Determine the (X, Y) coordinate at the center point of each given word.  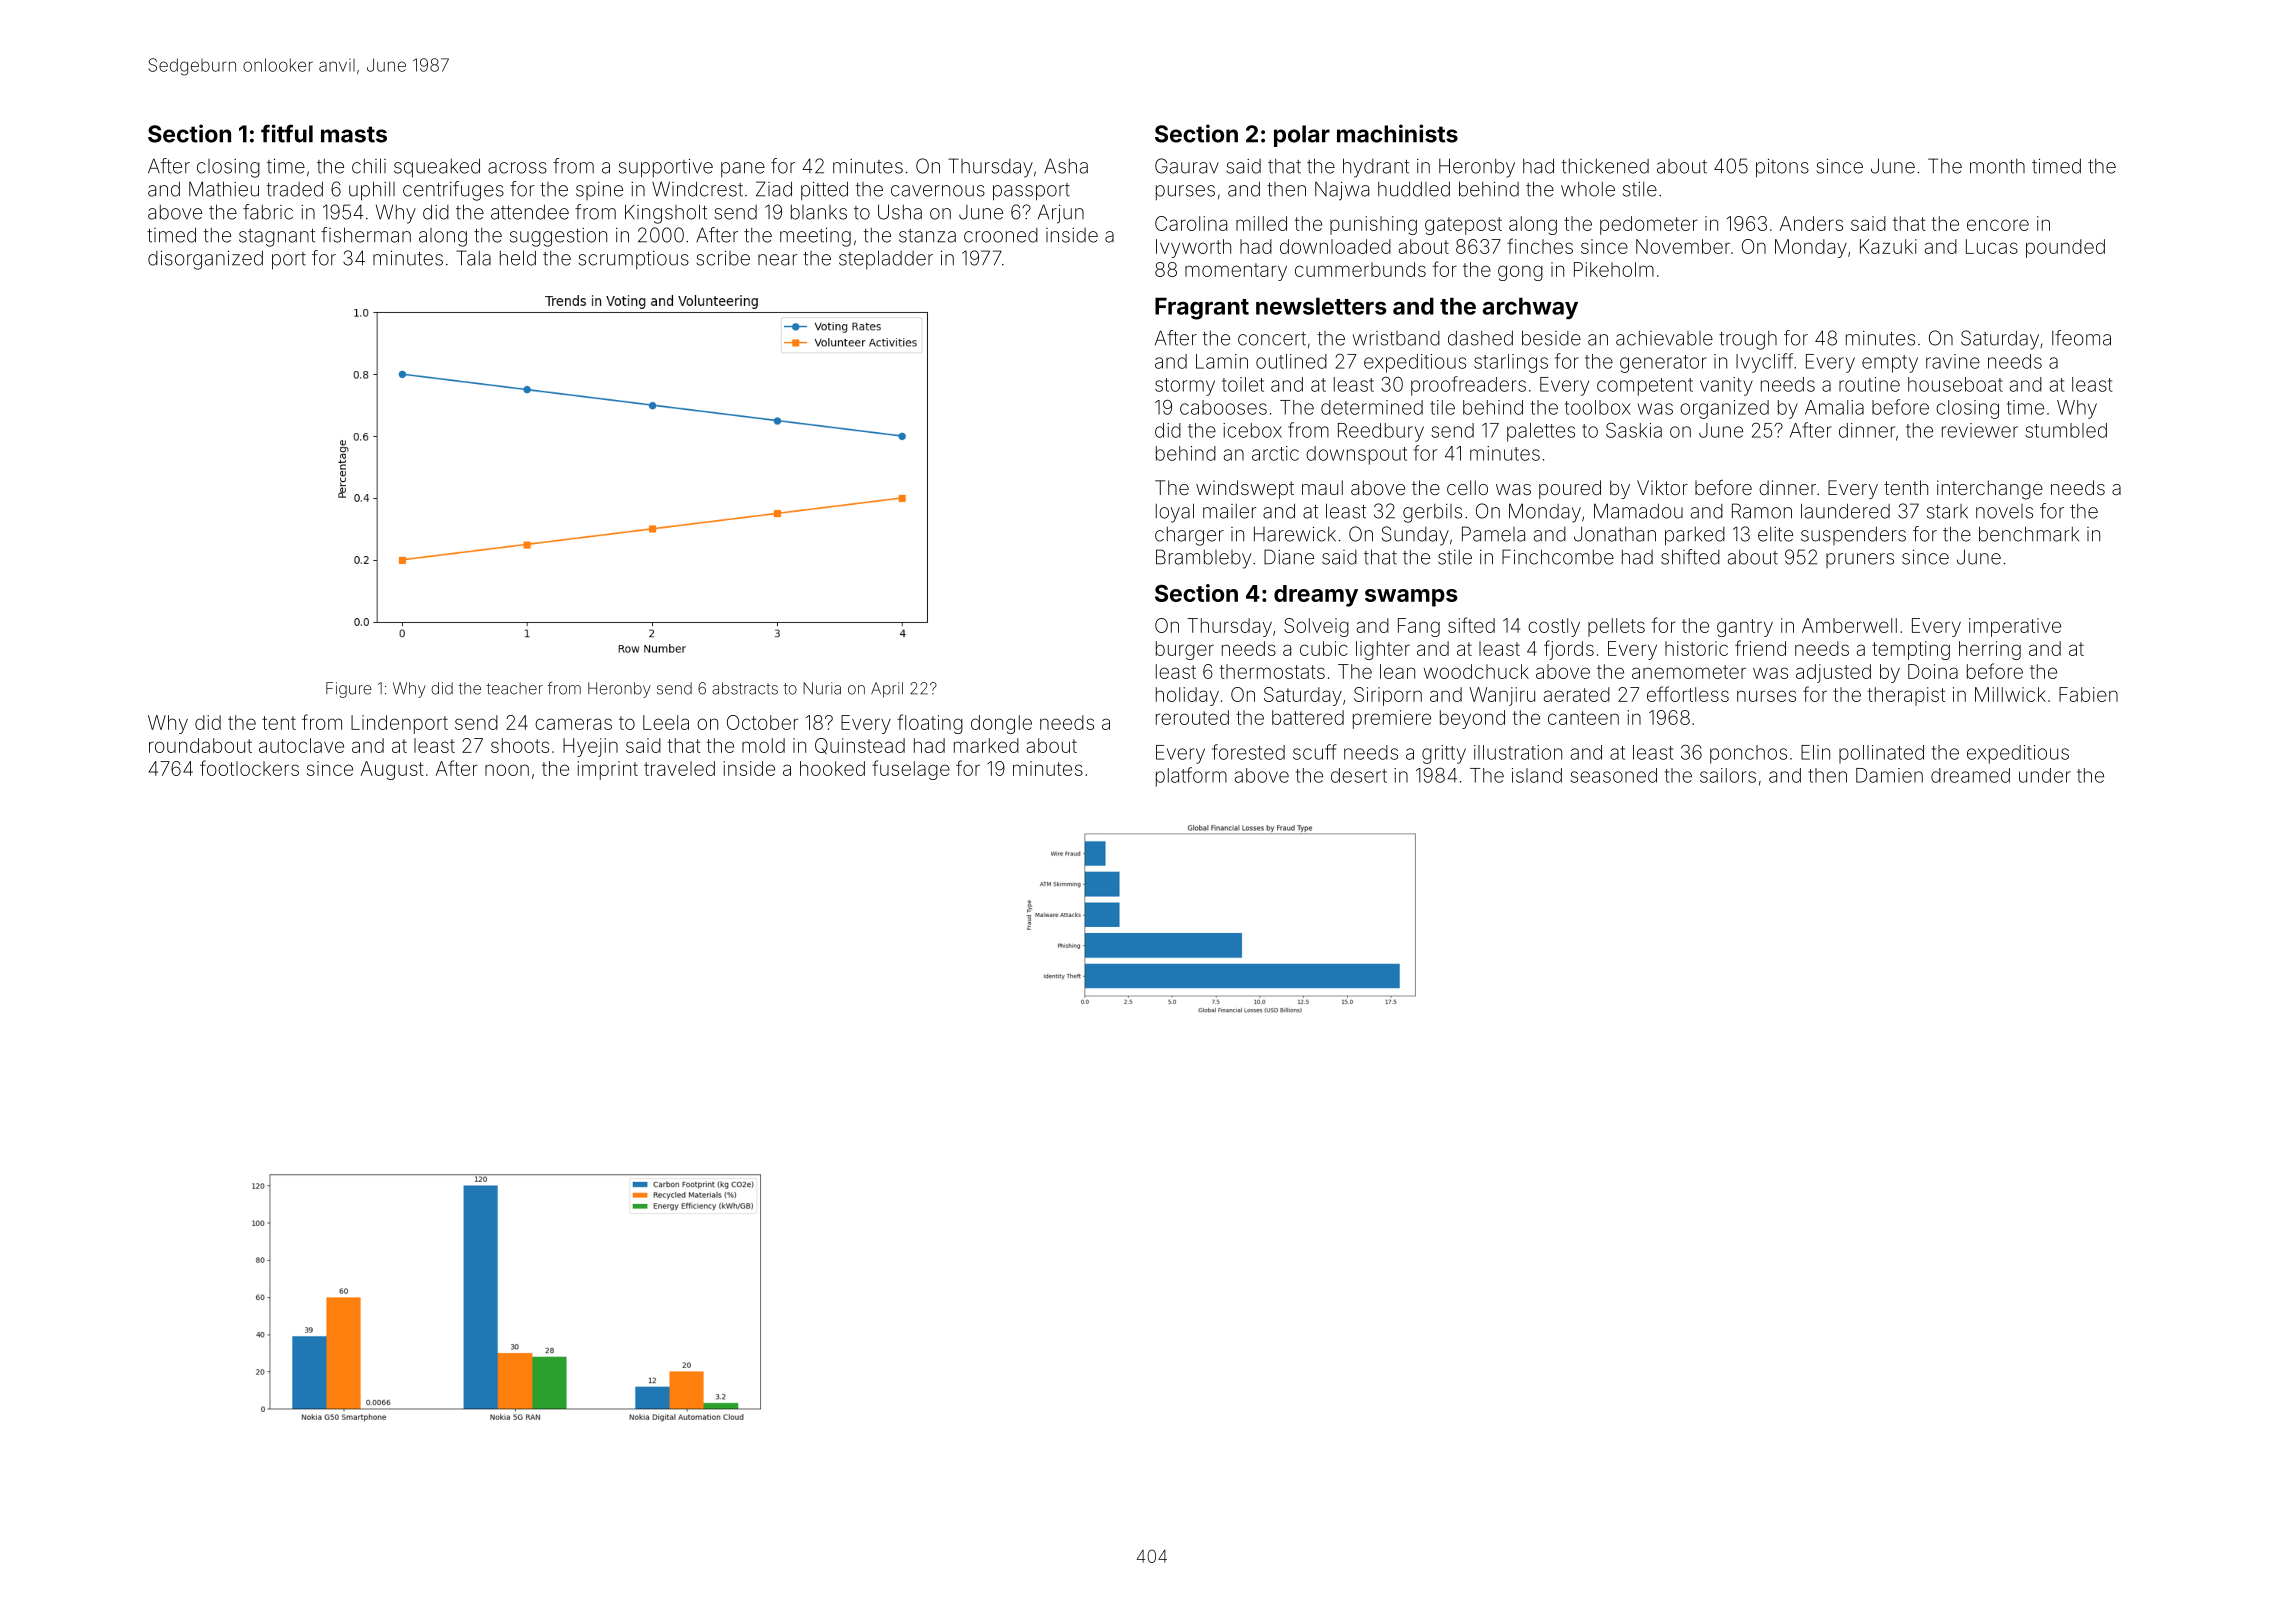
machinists (1397, 133)
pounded (2065, 248)
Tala (473, 258)
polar (1302, 136)
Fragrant (1202, 308)
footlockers (249, 768)
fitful (287, 133)
